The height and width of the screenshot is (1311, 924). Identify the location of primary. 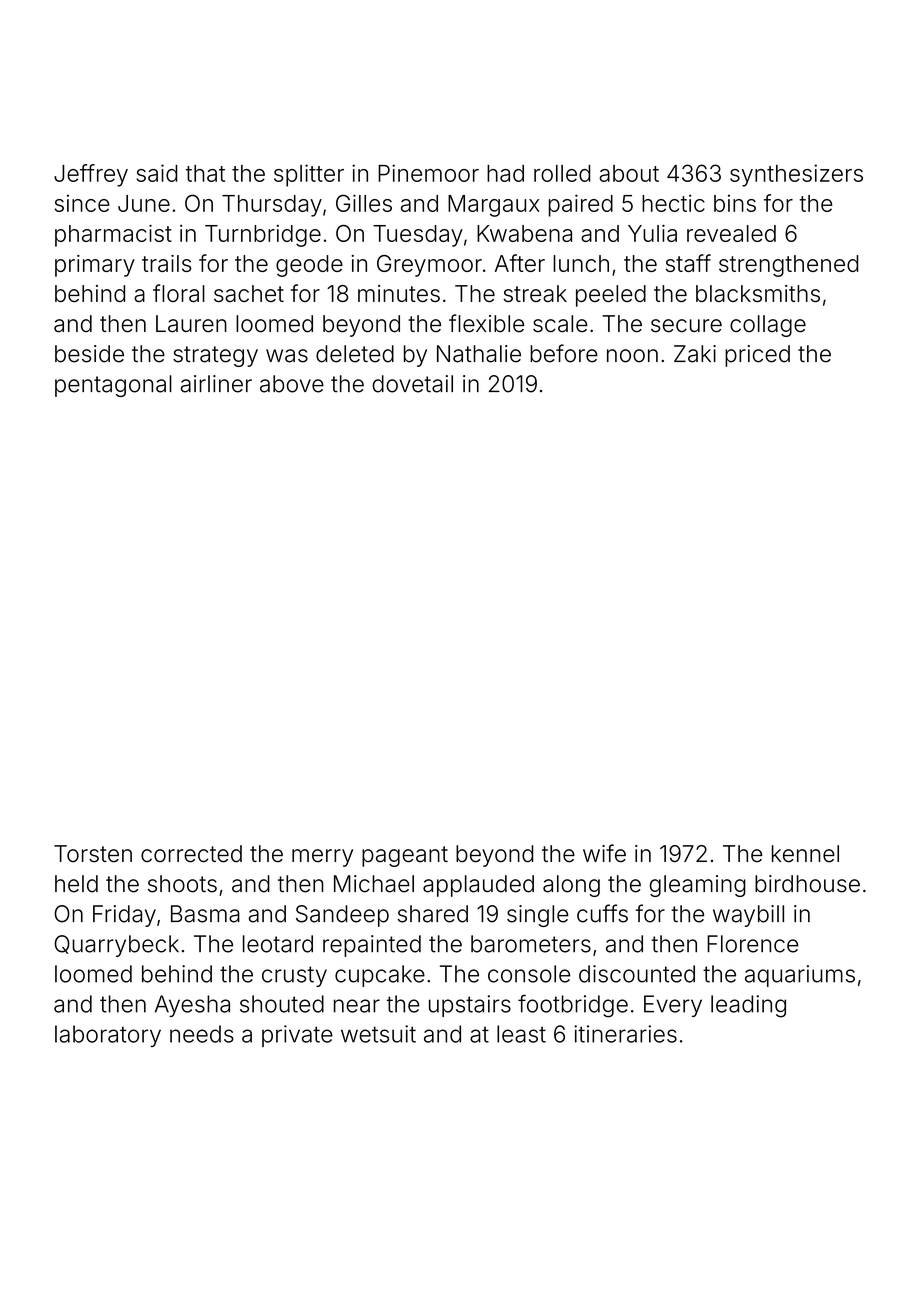
(95, 266).
